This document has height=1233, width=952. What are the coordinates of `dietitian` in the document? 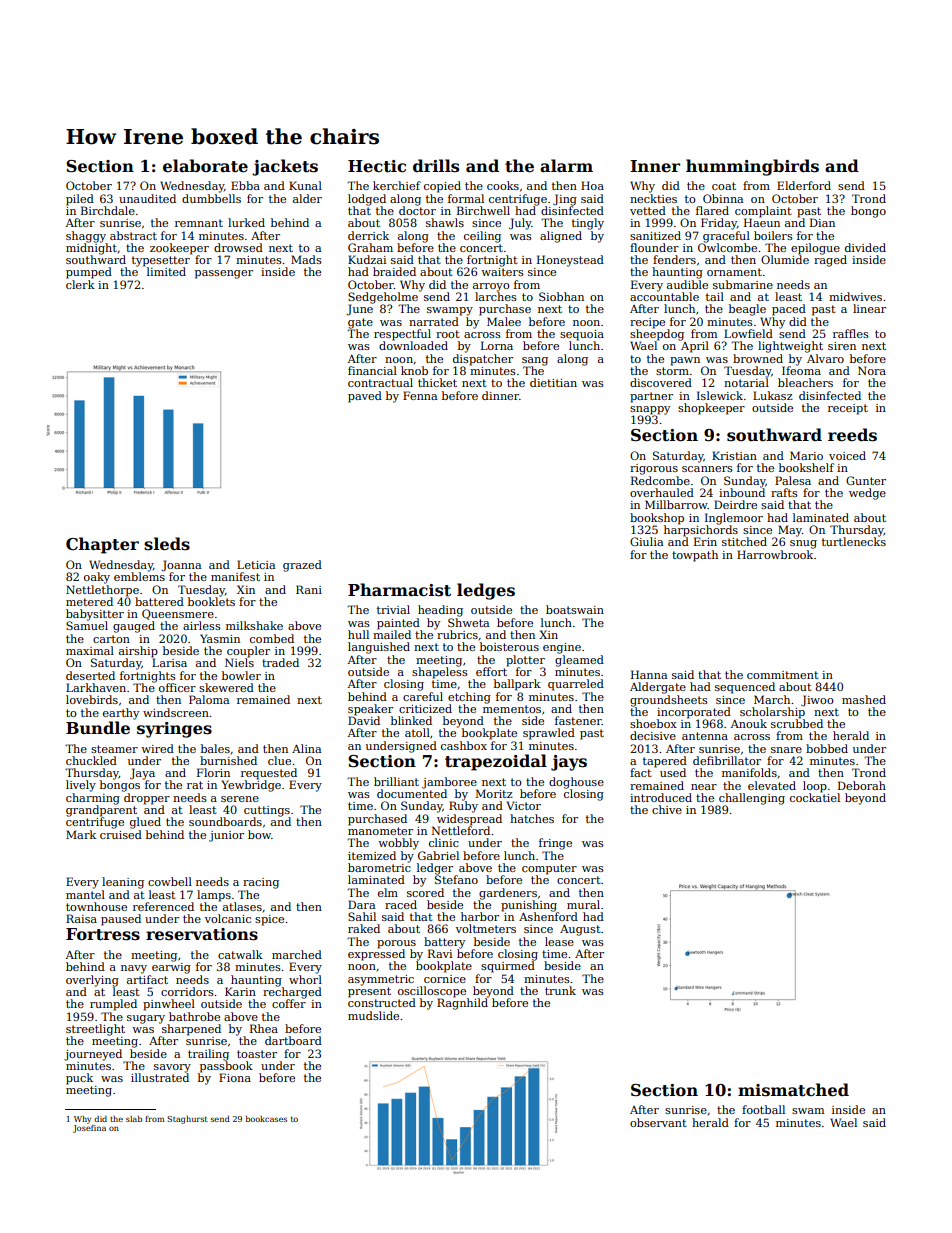 It's located at (553, 382).
